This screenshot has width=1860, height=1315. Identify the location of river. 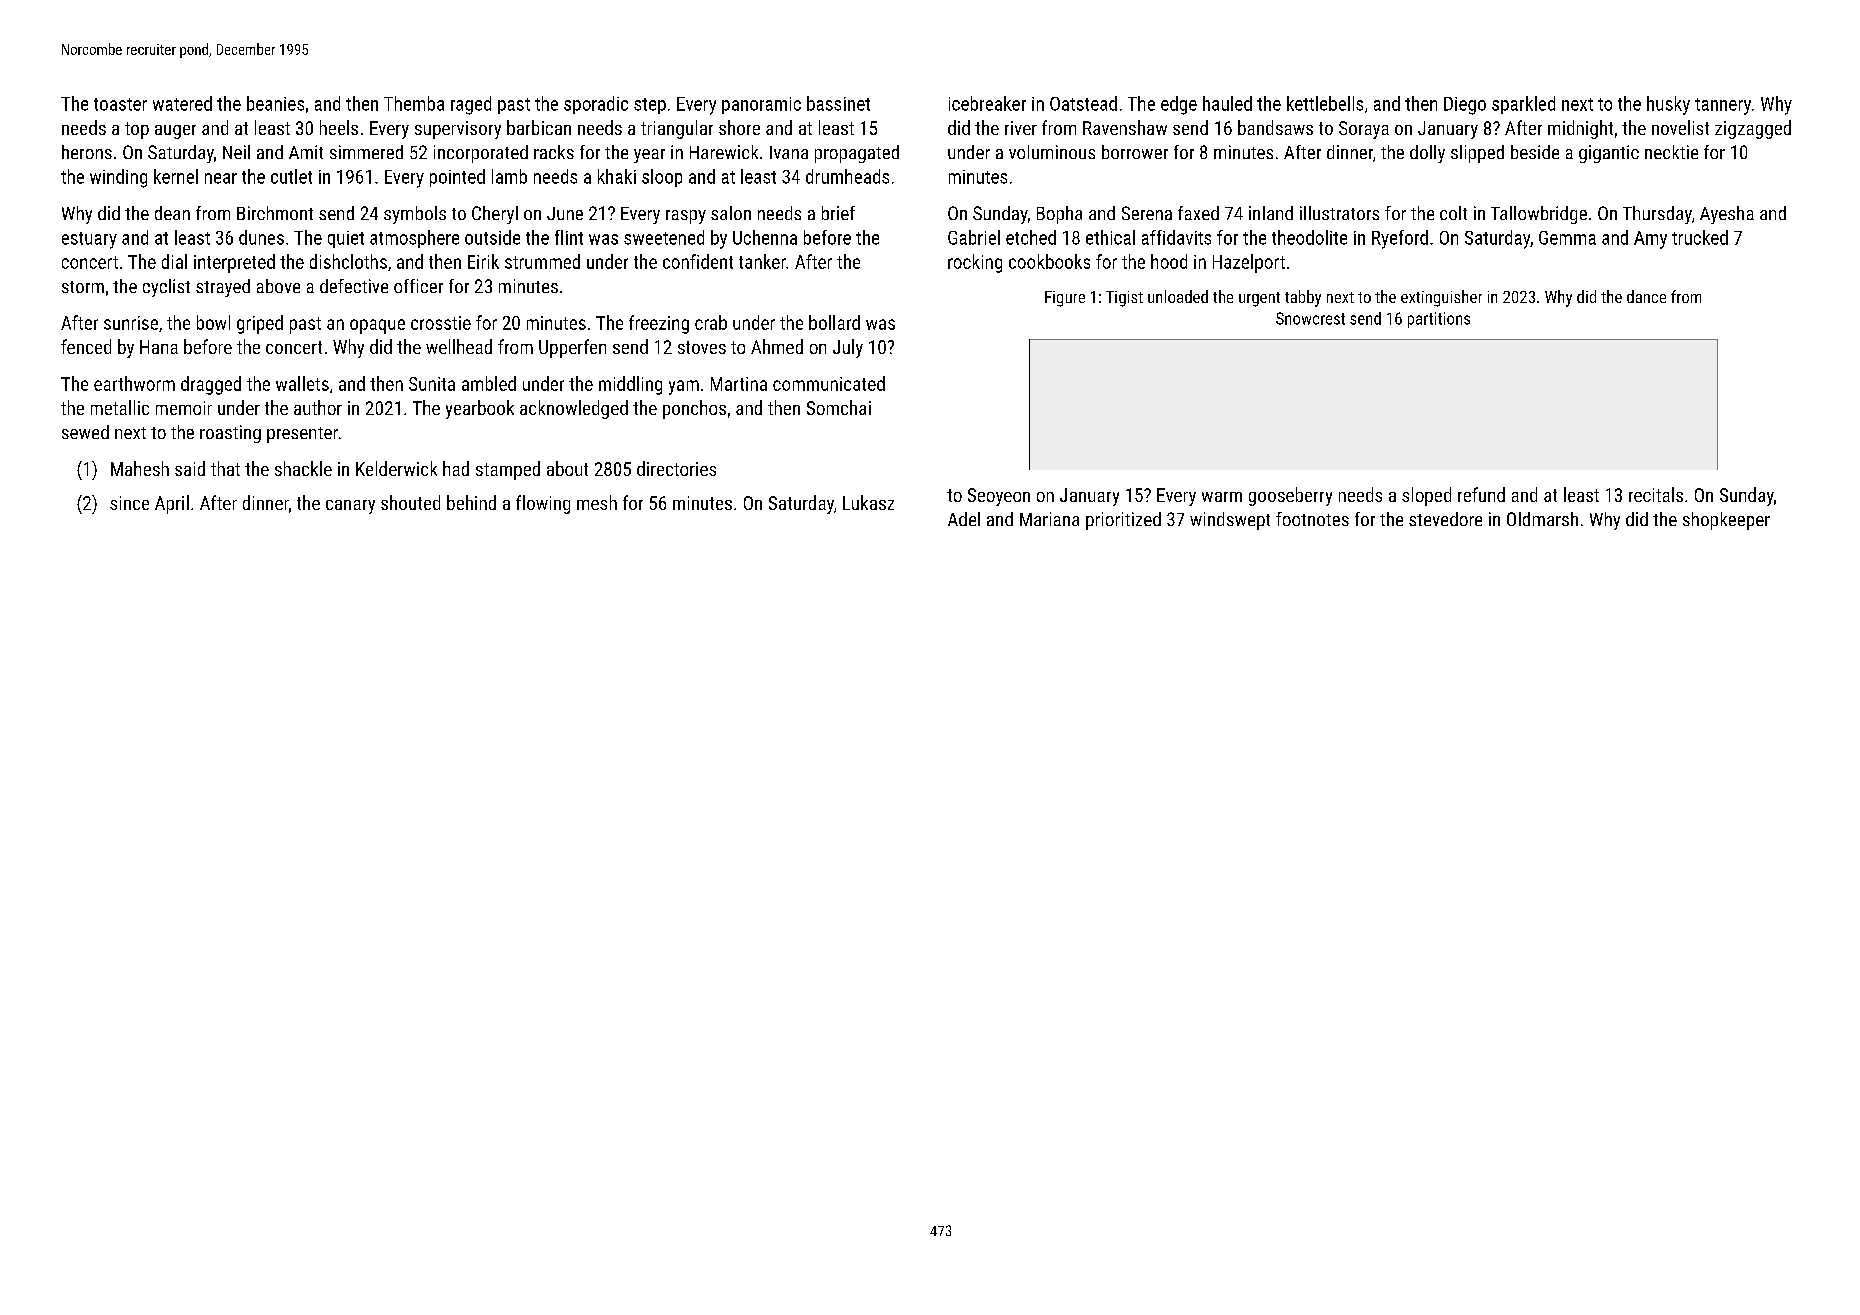
(1021, 128).
